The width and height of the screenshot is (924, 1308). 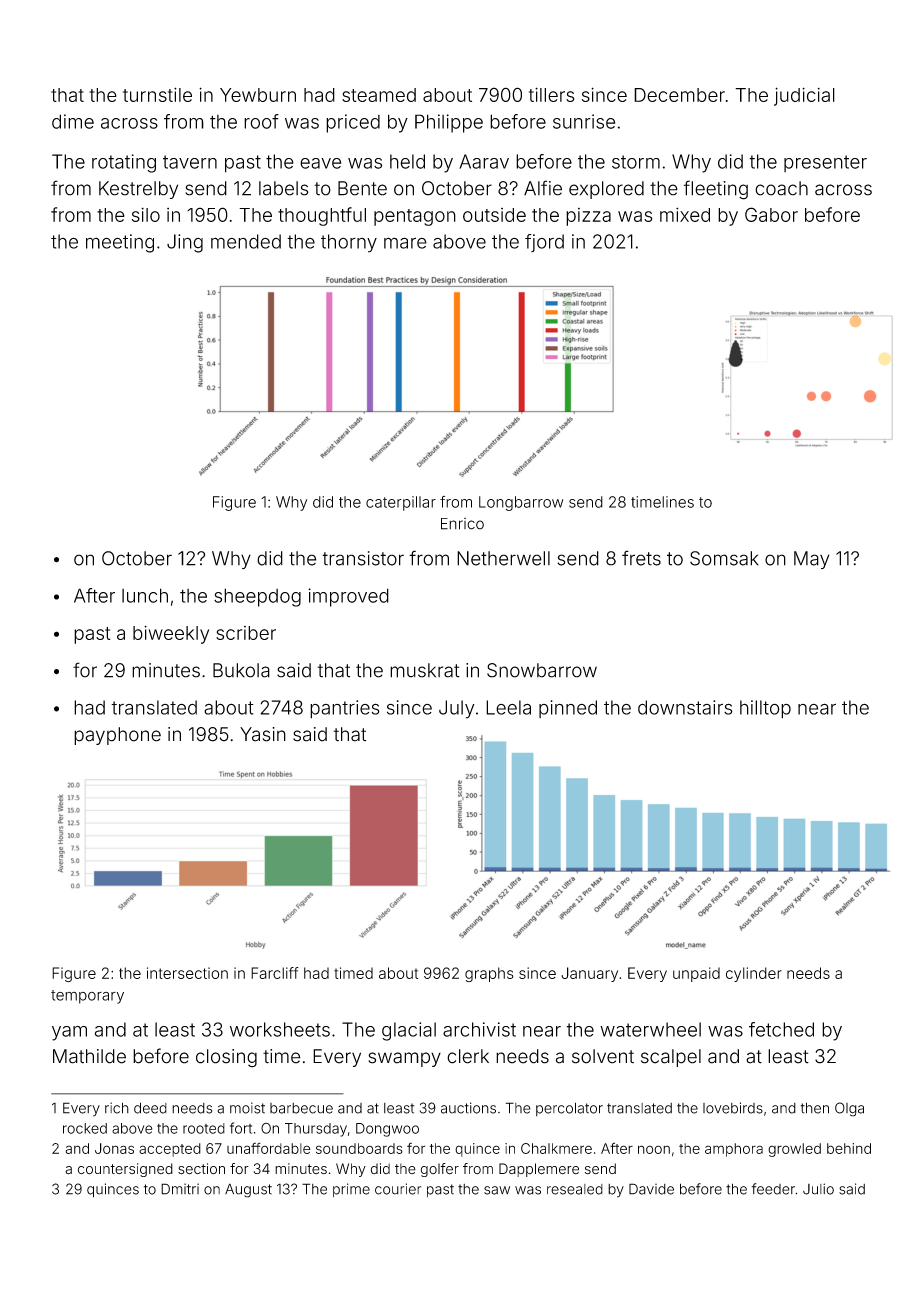 What do you see at coordinates (724, 558) in the screenshot?
I see `Somsak` at bounding box center [724, 558].
